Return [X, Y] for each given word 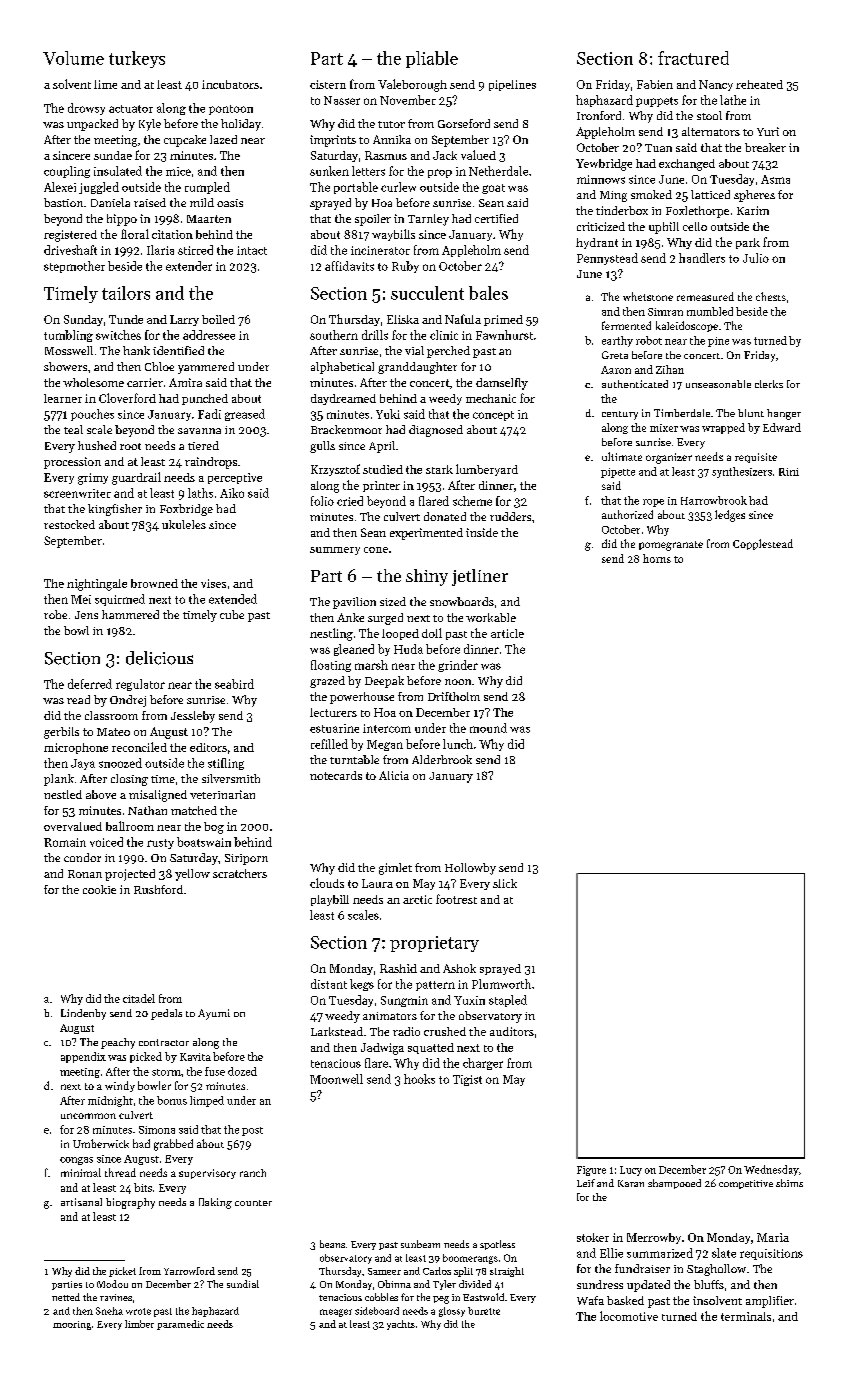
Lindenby [83, 1014]
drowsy [86, 109]
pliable [432, 59]
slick [505, 883]
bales [488, 293]
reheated [759, 84]
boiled [218, 319]
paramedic [180, 1325]
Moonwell [336, 1079]
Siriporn [246, 859]
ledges [730, 516]
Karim [753, 210]
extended [233, 599]
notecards [336, 775]
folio [322, 501]
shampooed [674, 1184]
